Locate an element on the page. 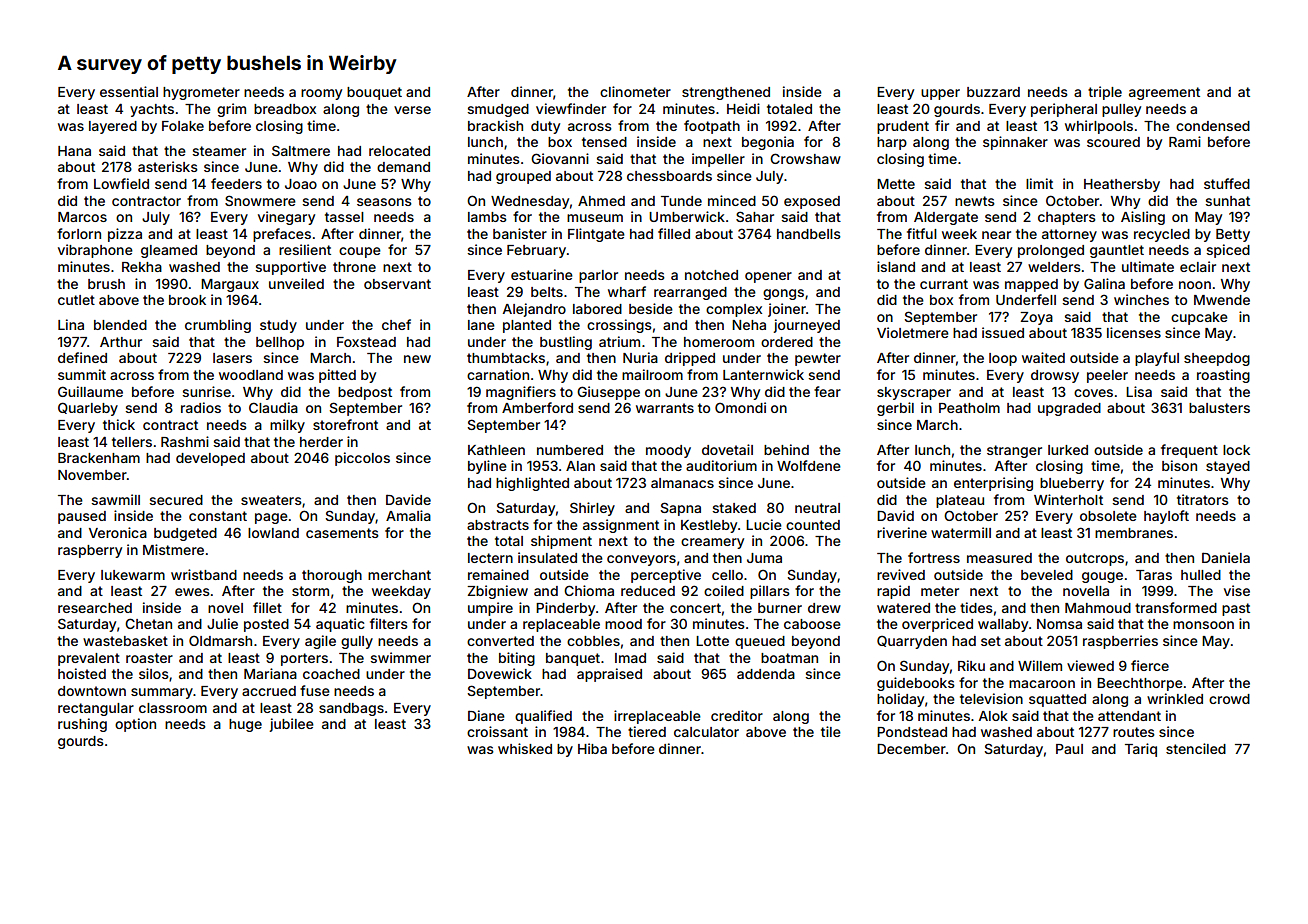  thumbtacks is located at coordinates (506, 358).
